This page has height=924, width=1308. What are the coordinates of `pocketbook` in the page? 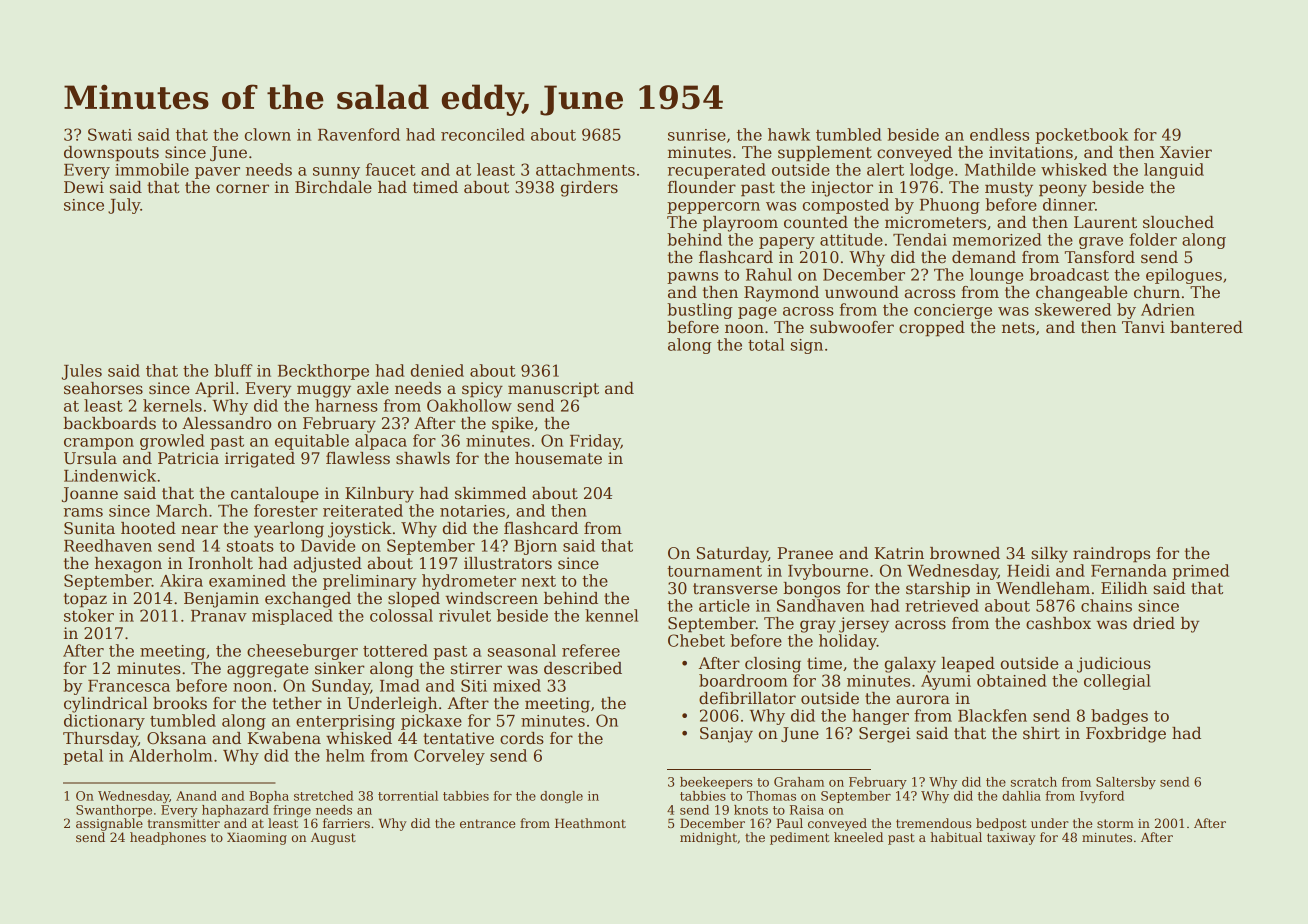 It's located at (1081, 136).
